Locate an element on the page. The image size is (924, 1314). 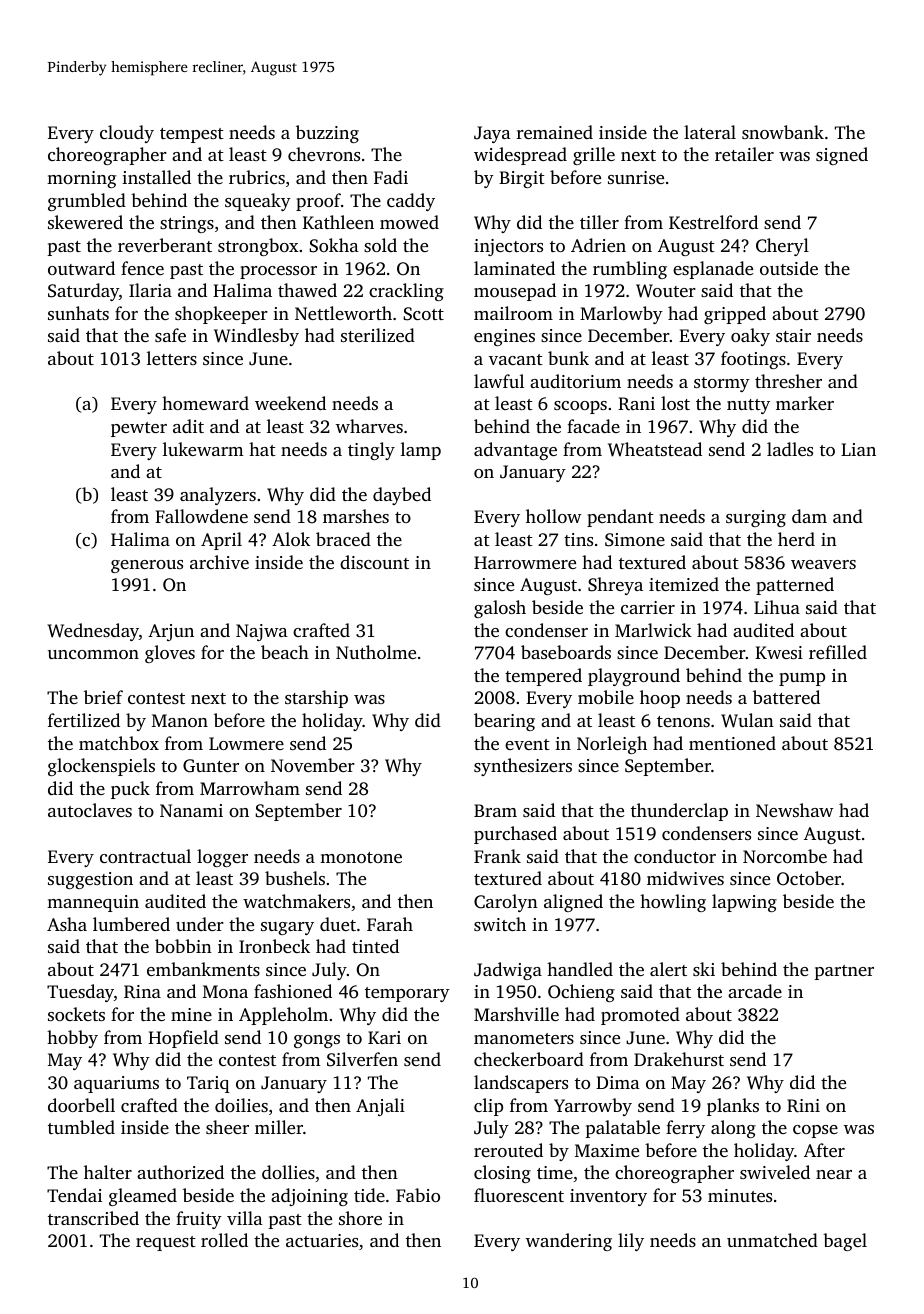
tempered is located at coordinates (543, 677).
